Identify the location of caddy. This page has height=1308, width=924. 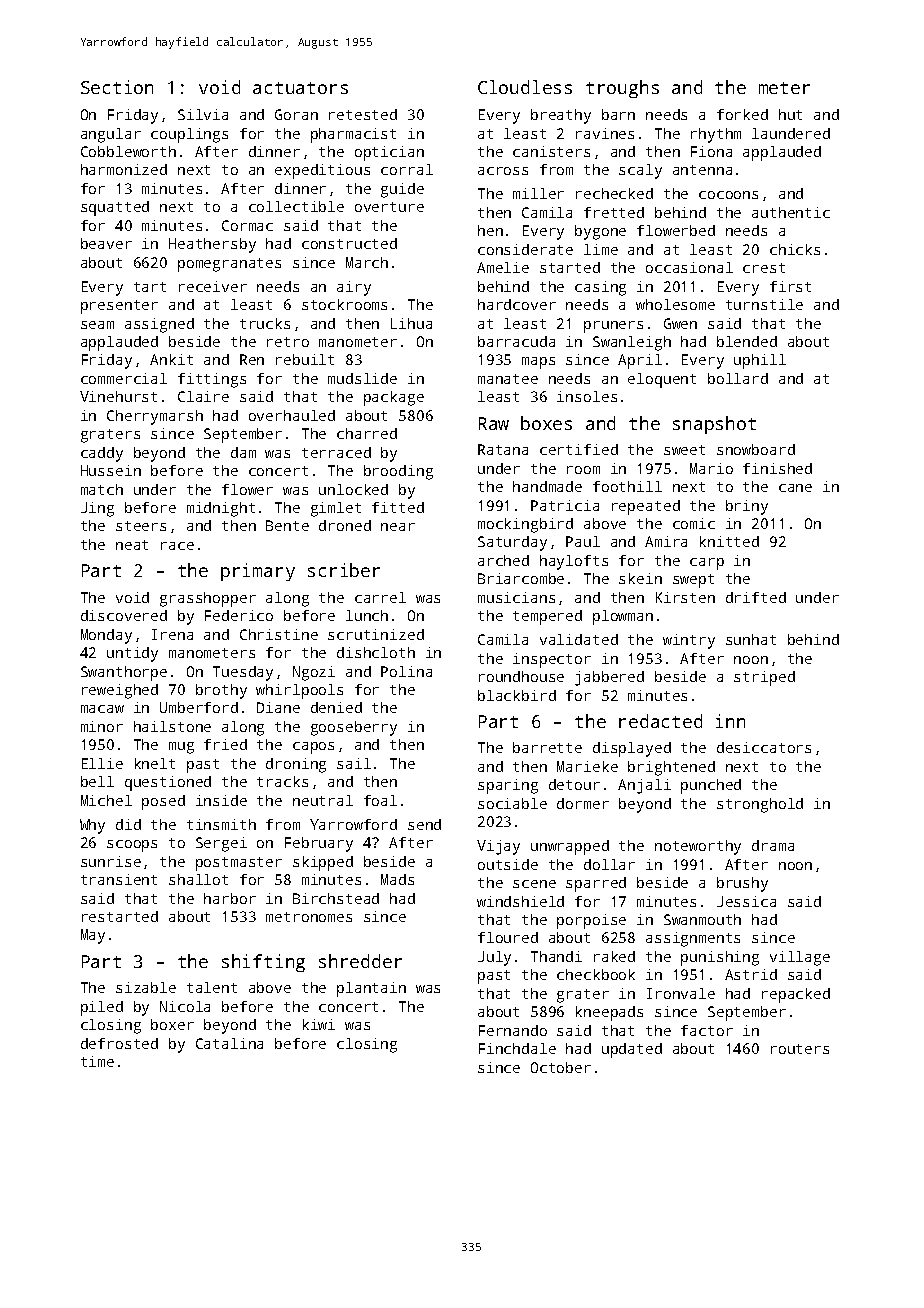
(102, 454).
